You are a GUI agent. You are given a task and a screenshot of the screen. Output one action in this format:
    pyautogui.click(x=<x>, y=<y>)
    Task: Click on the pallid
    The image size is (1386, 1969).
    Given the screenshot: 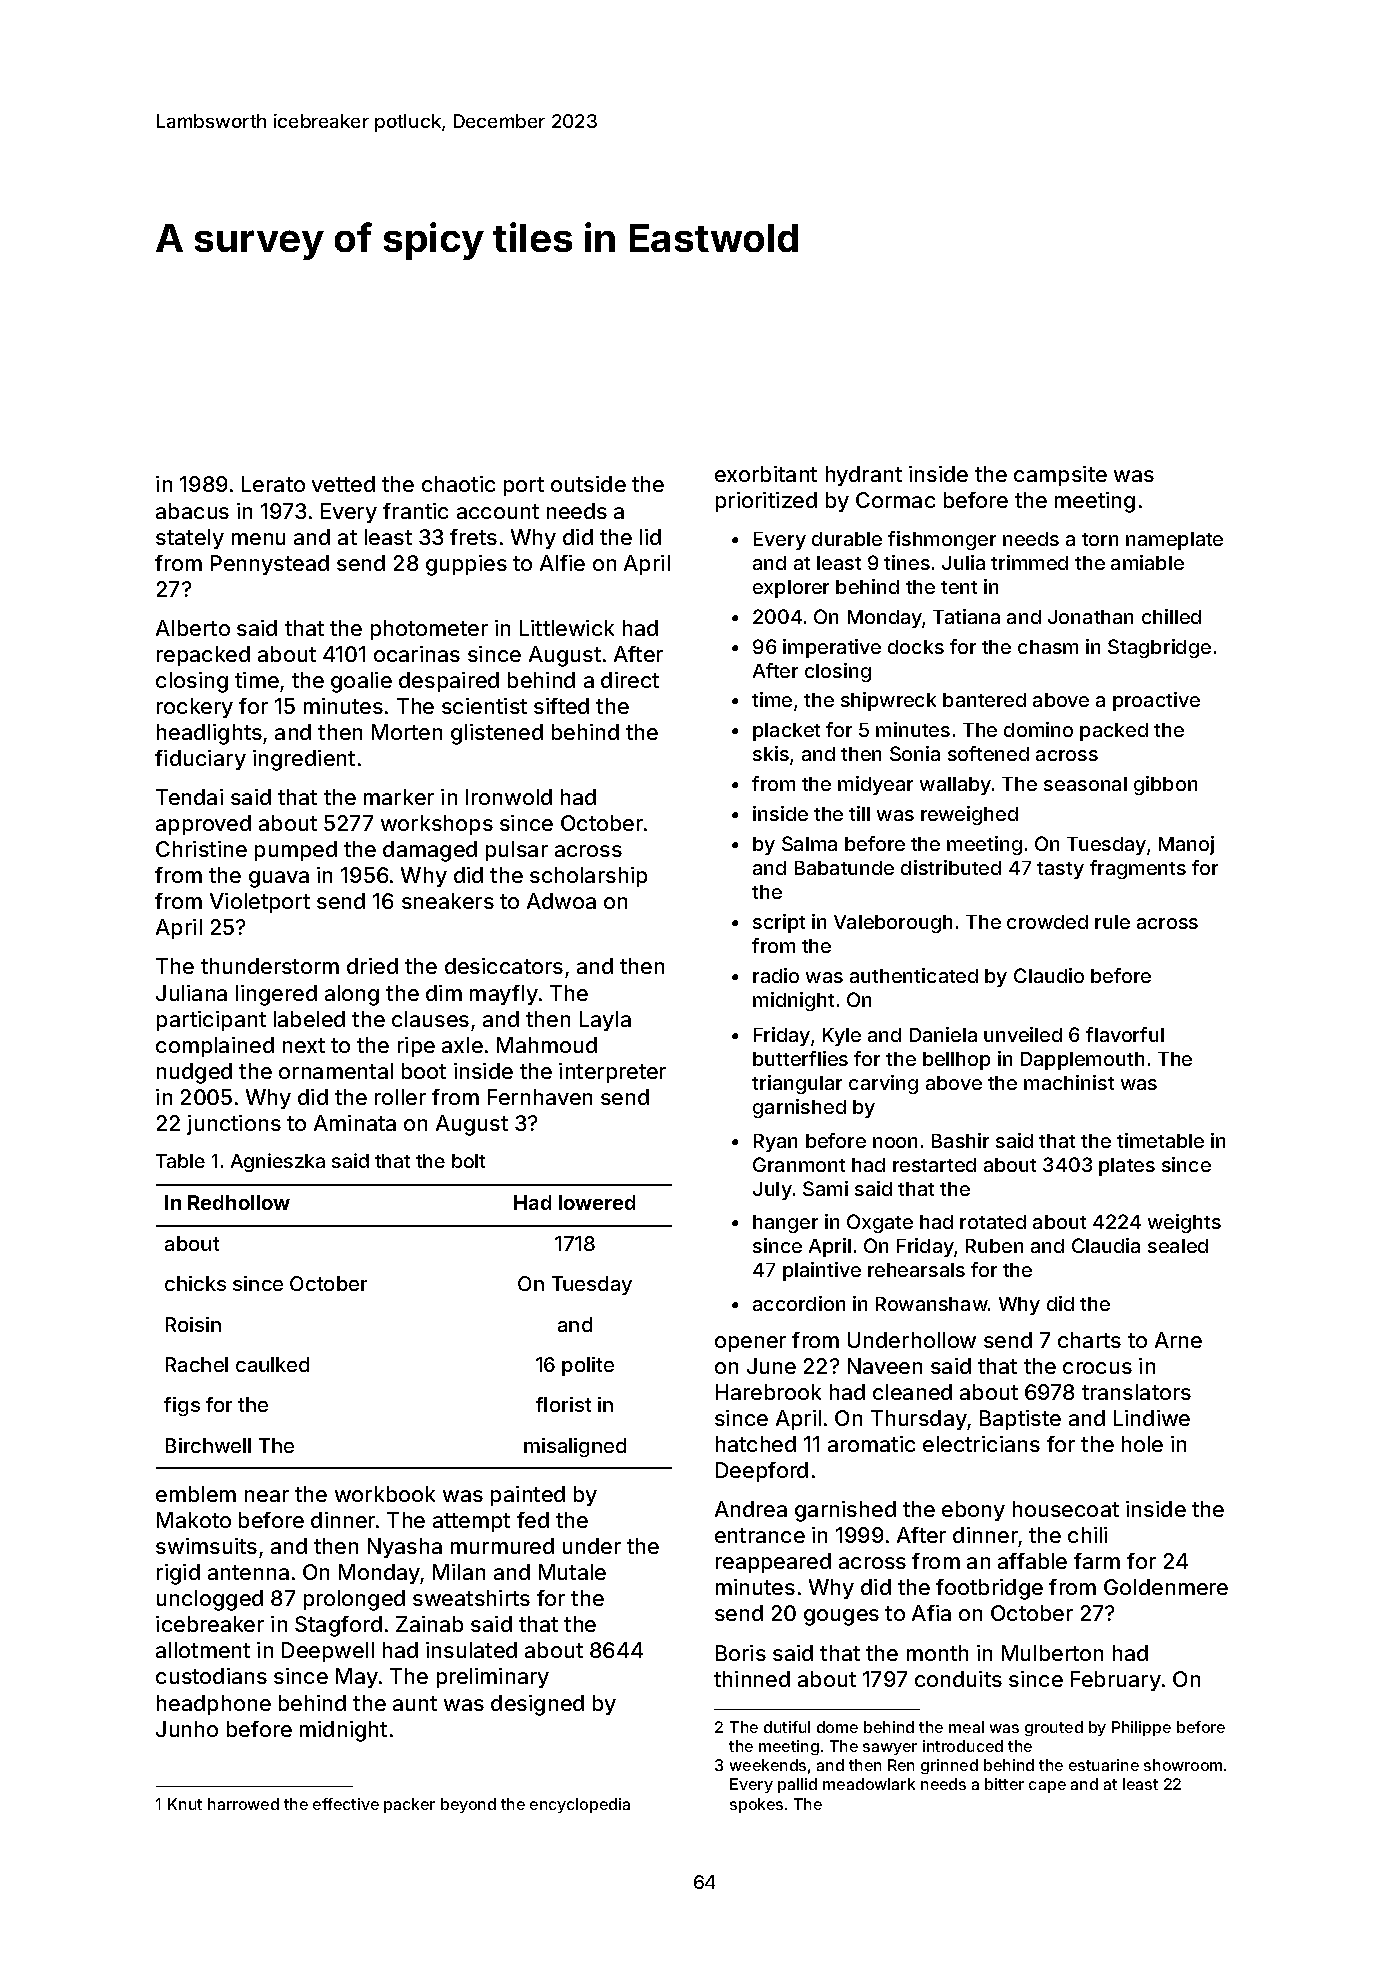 What is the action you would take?
    pyautogui.click(x=797, y=1785)
